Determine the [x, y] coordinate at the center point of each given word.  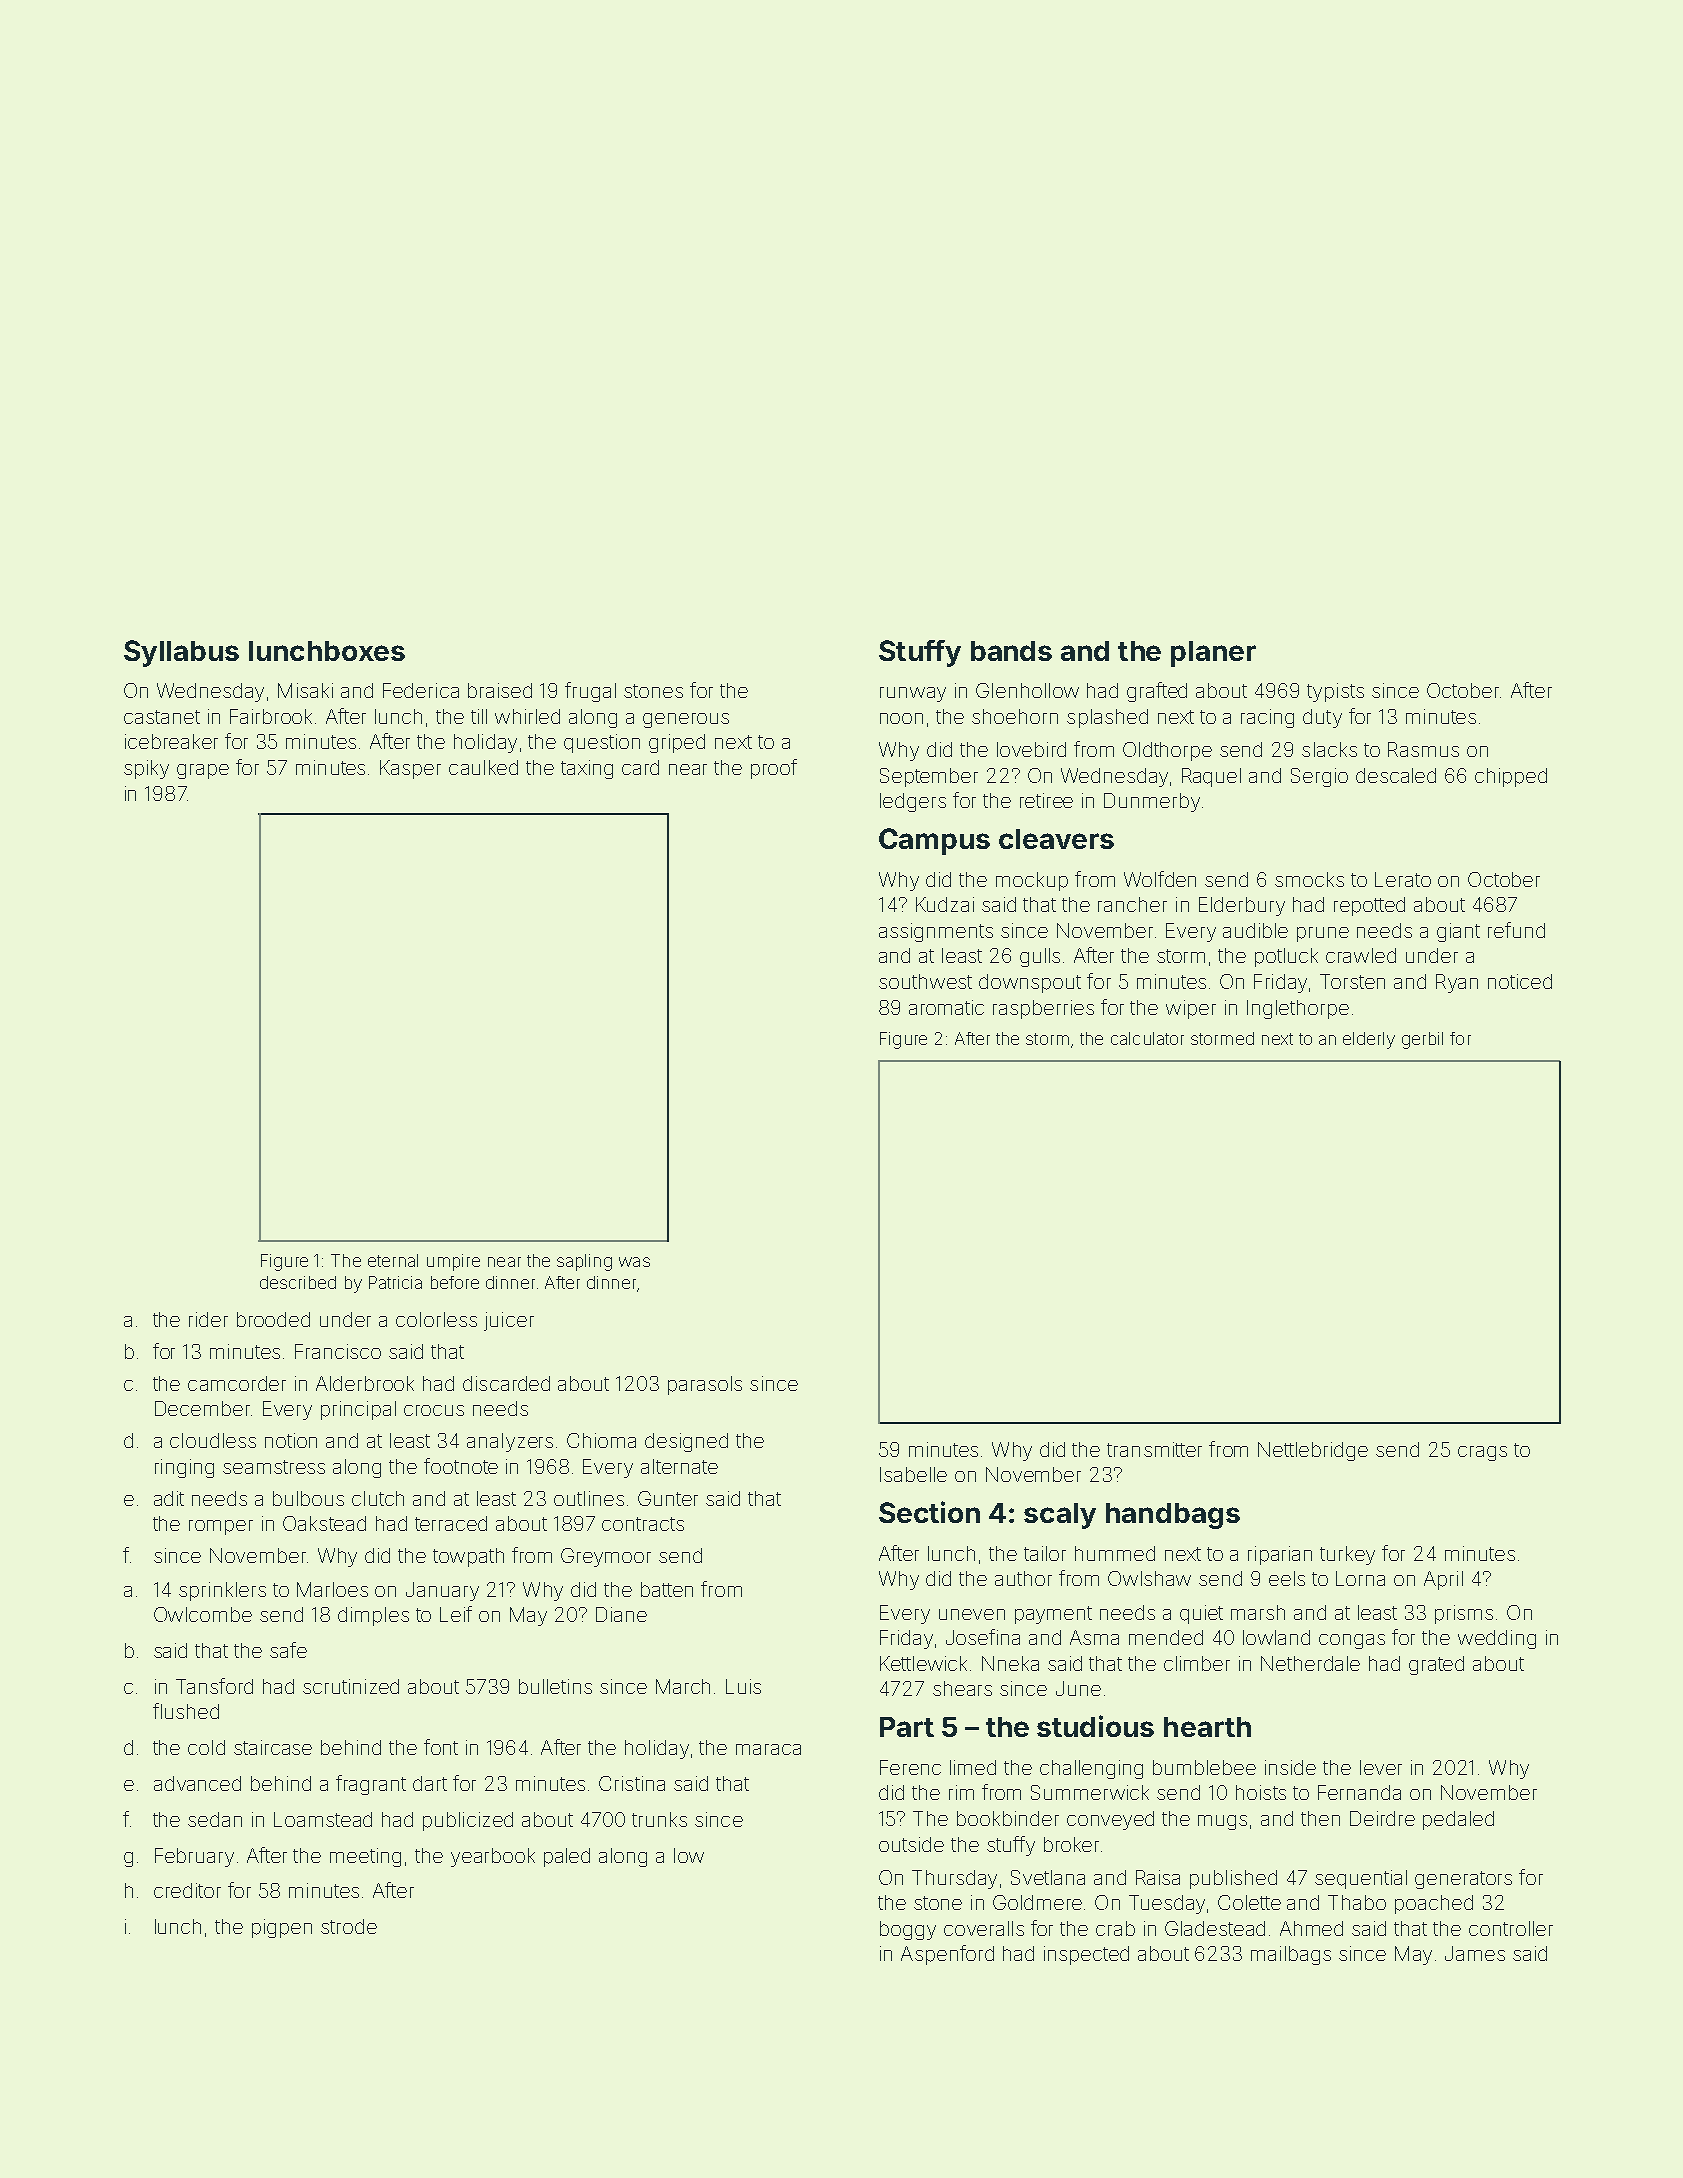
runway [913, 694]
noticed [1520, 981]
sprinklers [222, 1591]
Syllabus [181, 653]
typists [1335, 692]
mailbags [1291, 1955]
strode [349, 1926]
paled [567, 1857]
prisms [1464, 1614]
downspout [1030, 983]
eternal [393, 1260]
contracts [643, 1524]
